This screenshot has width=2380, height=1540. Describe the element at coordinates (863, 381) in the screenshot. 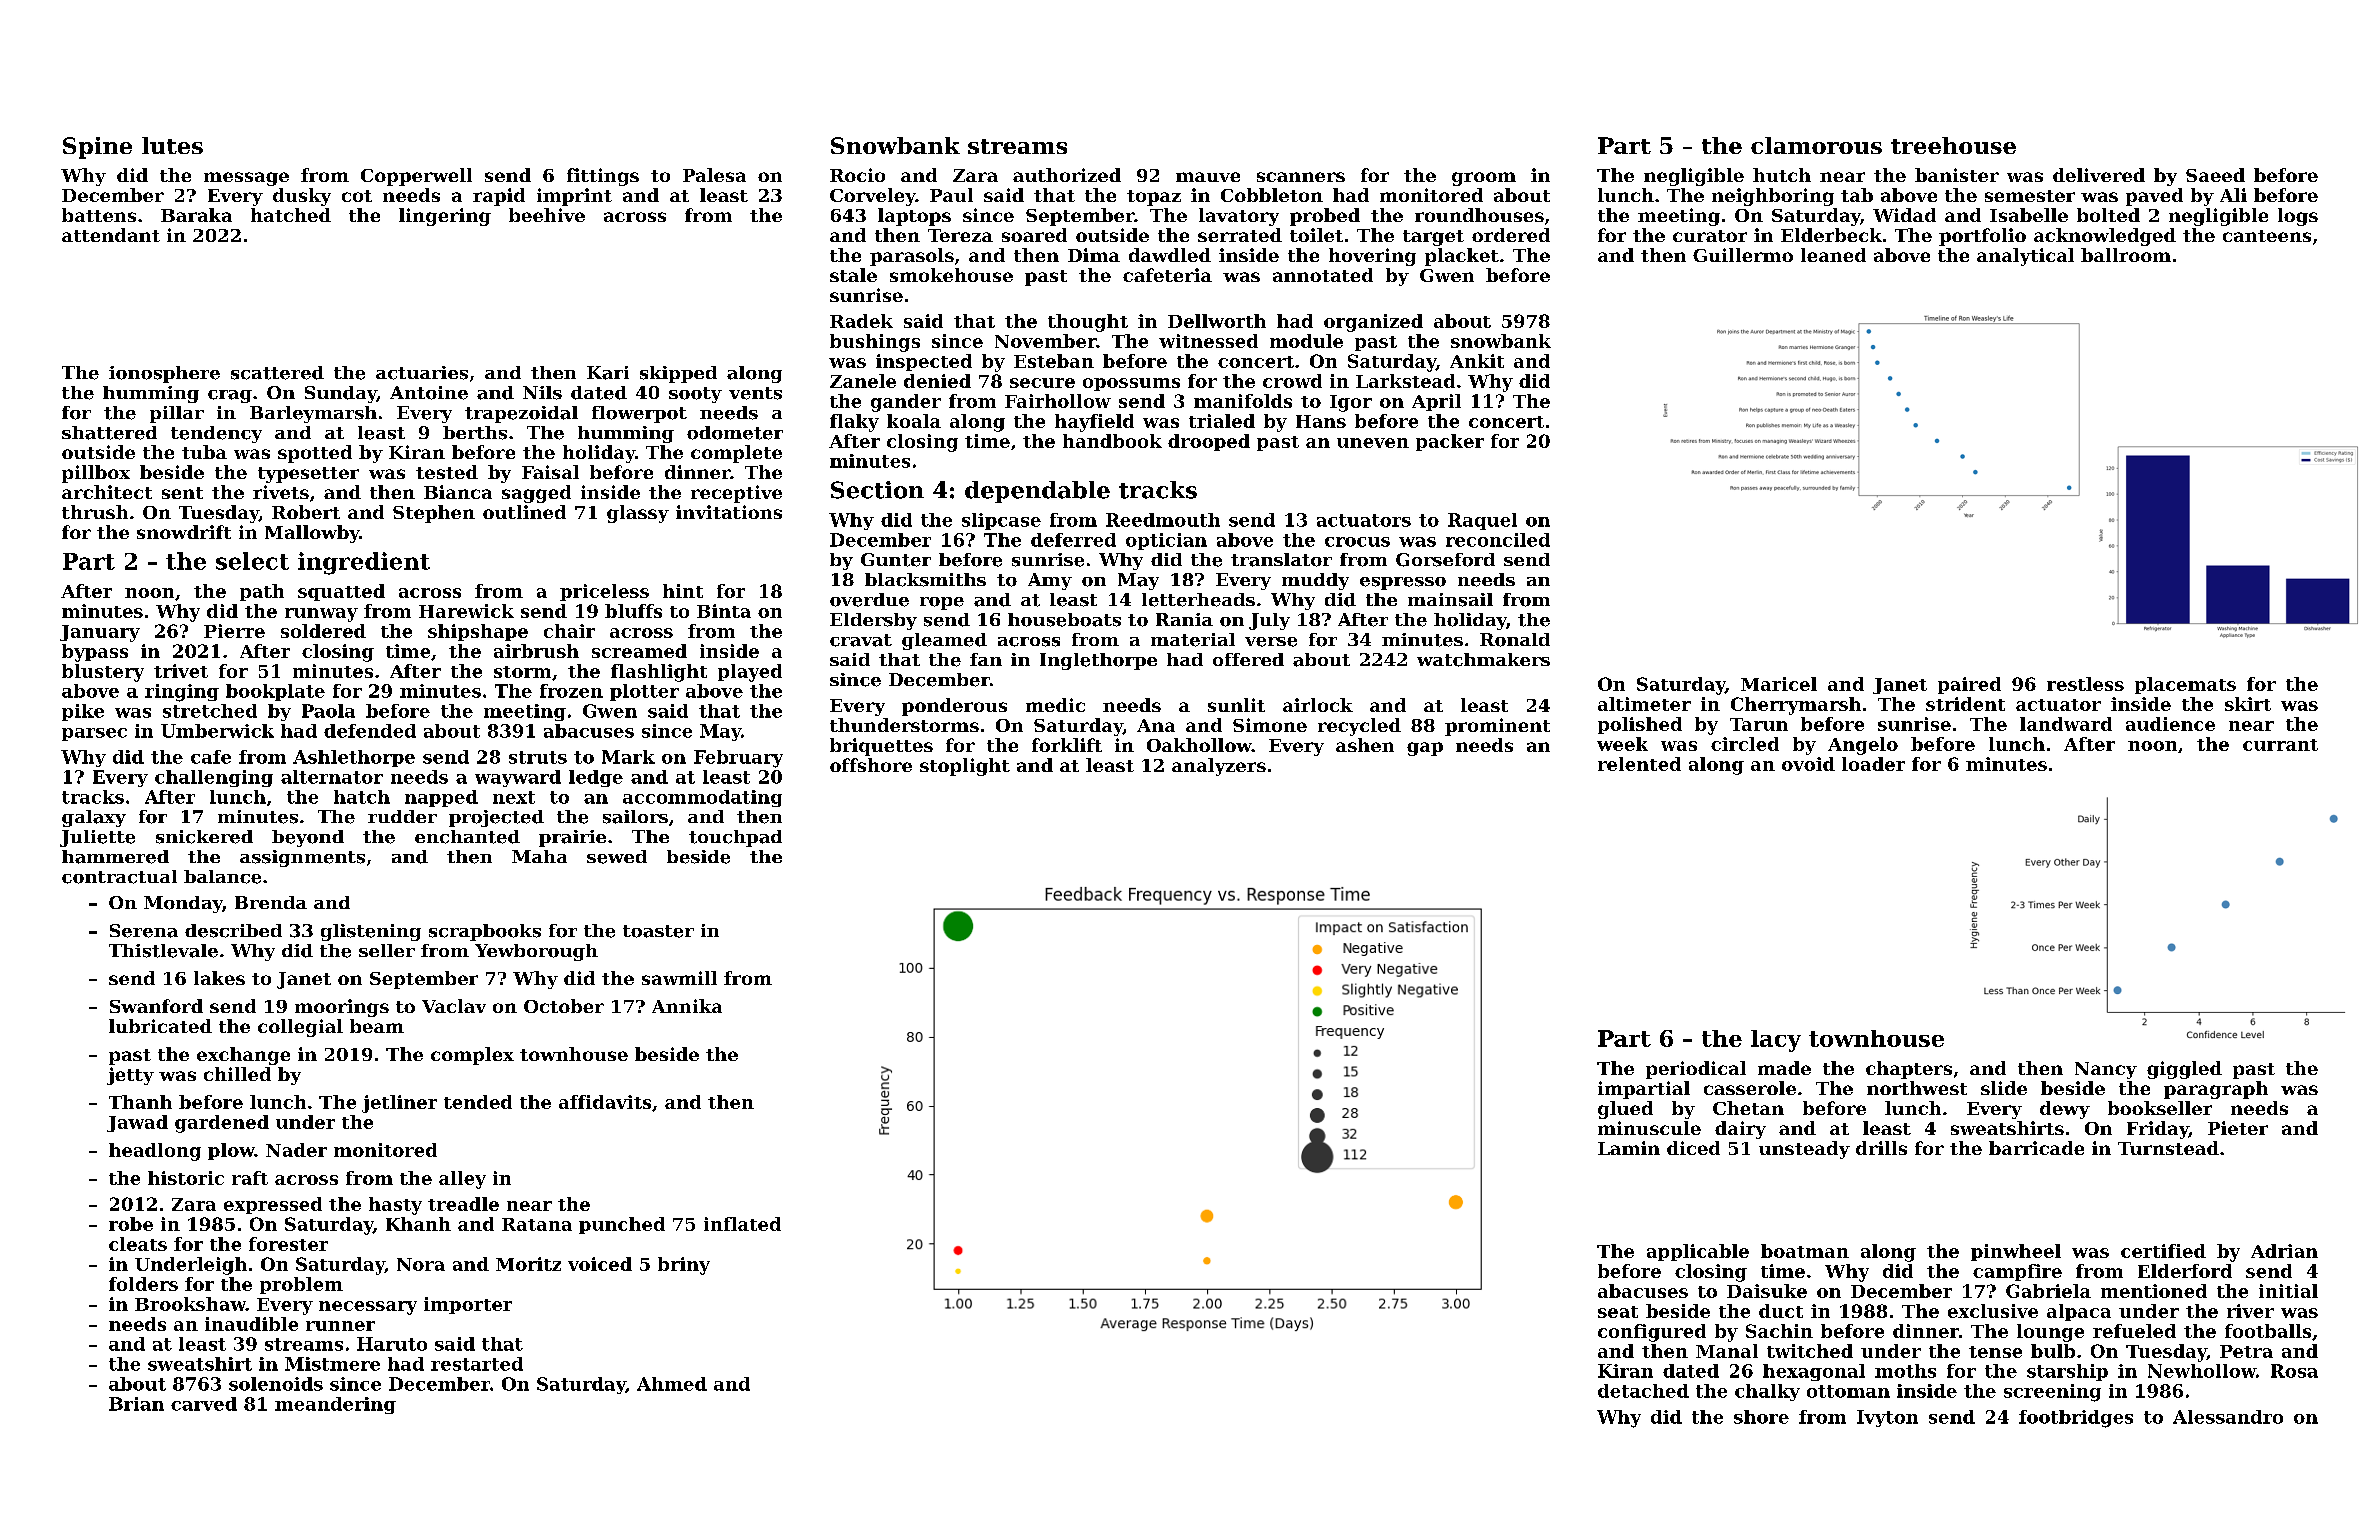

I see `Zanele` at that location.
